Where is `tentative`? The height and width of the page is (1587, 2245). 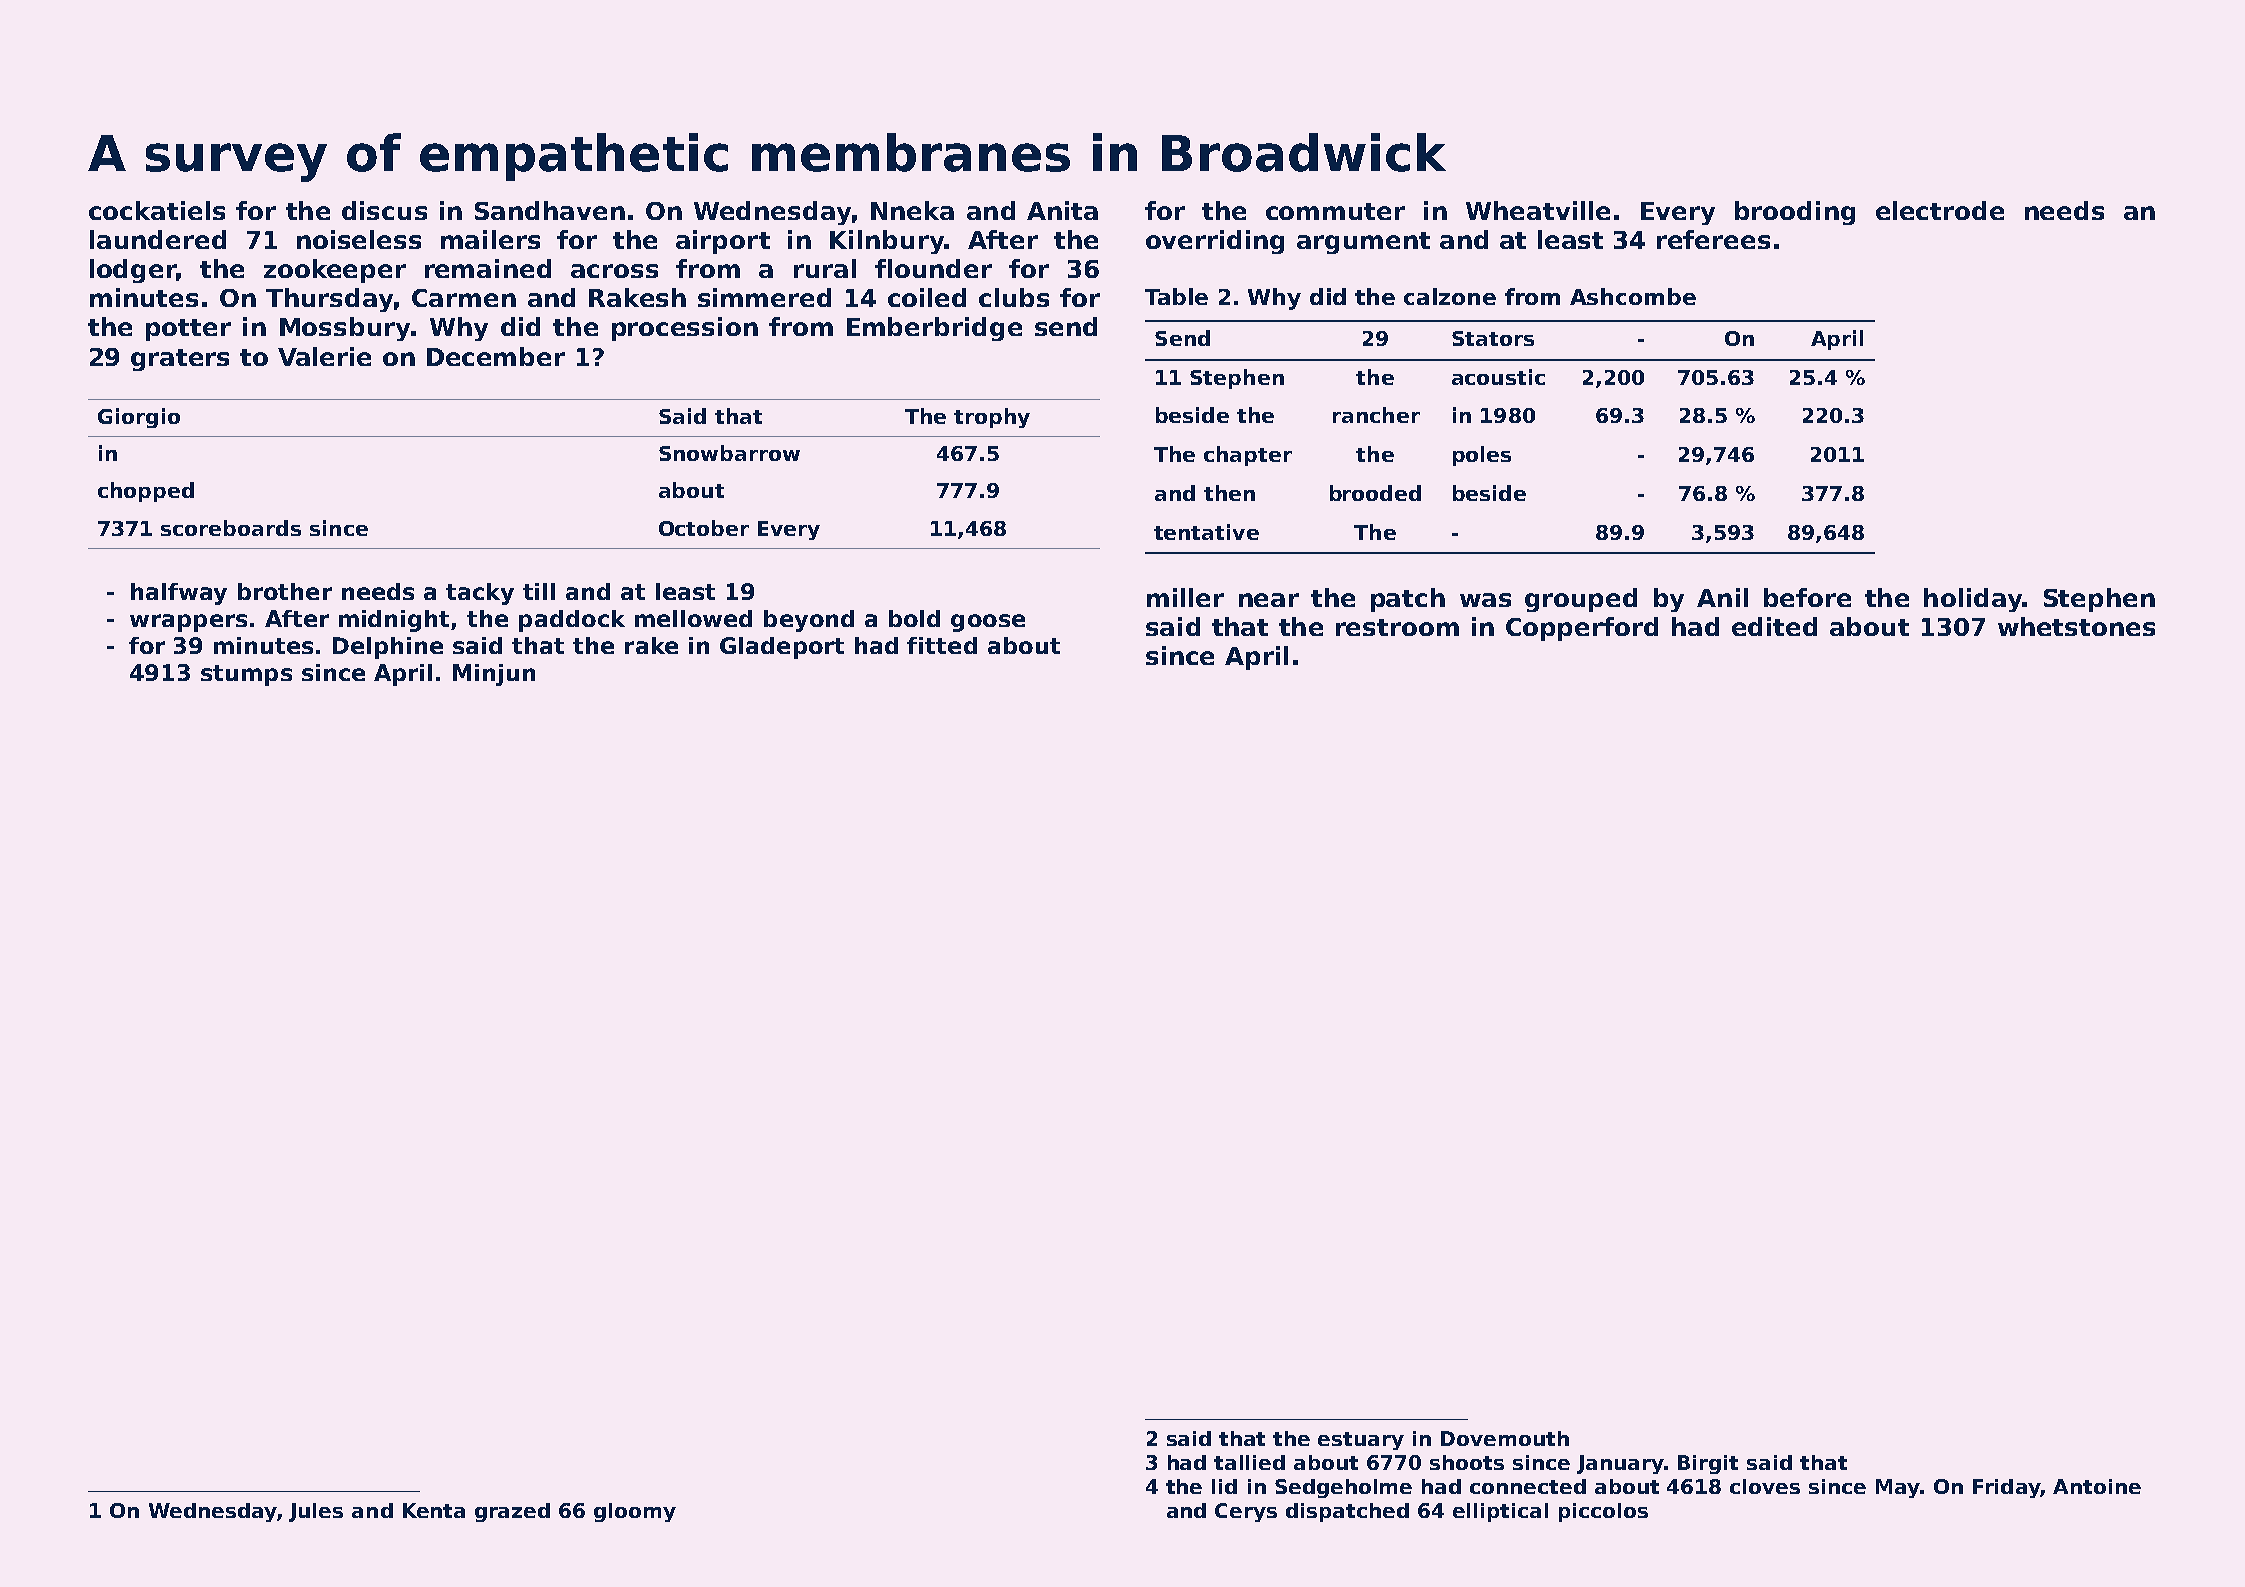 tentative is located at coordinates (1206, 532).
